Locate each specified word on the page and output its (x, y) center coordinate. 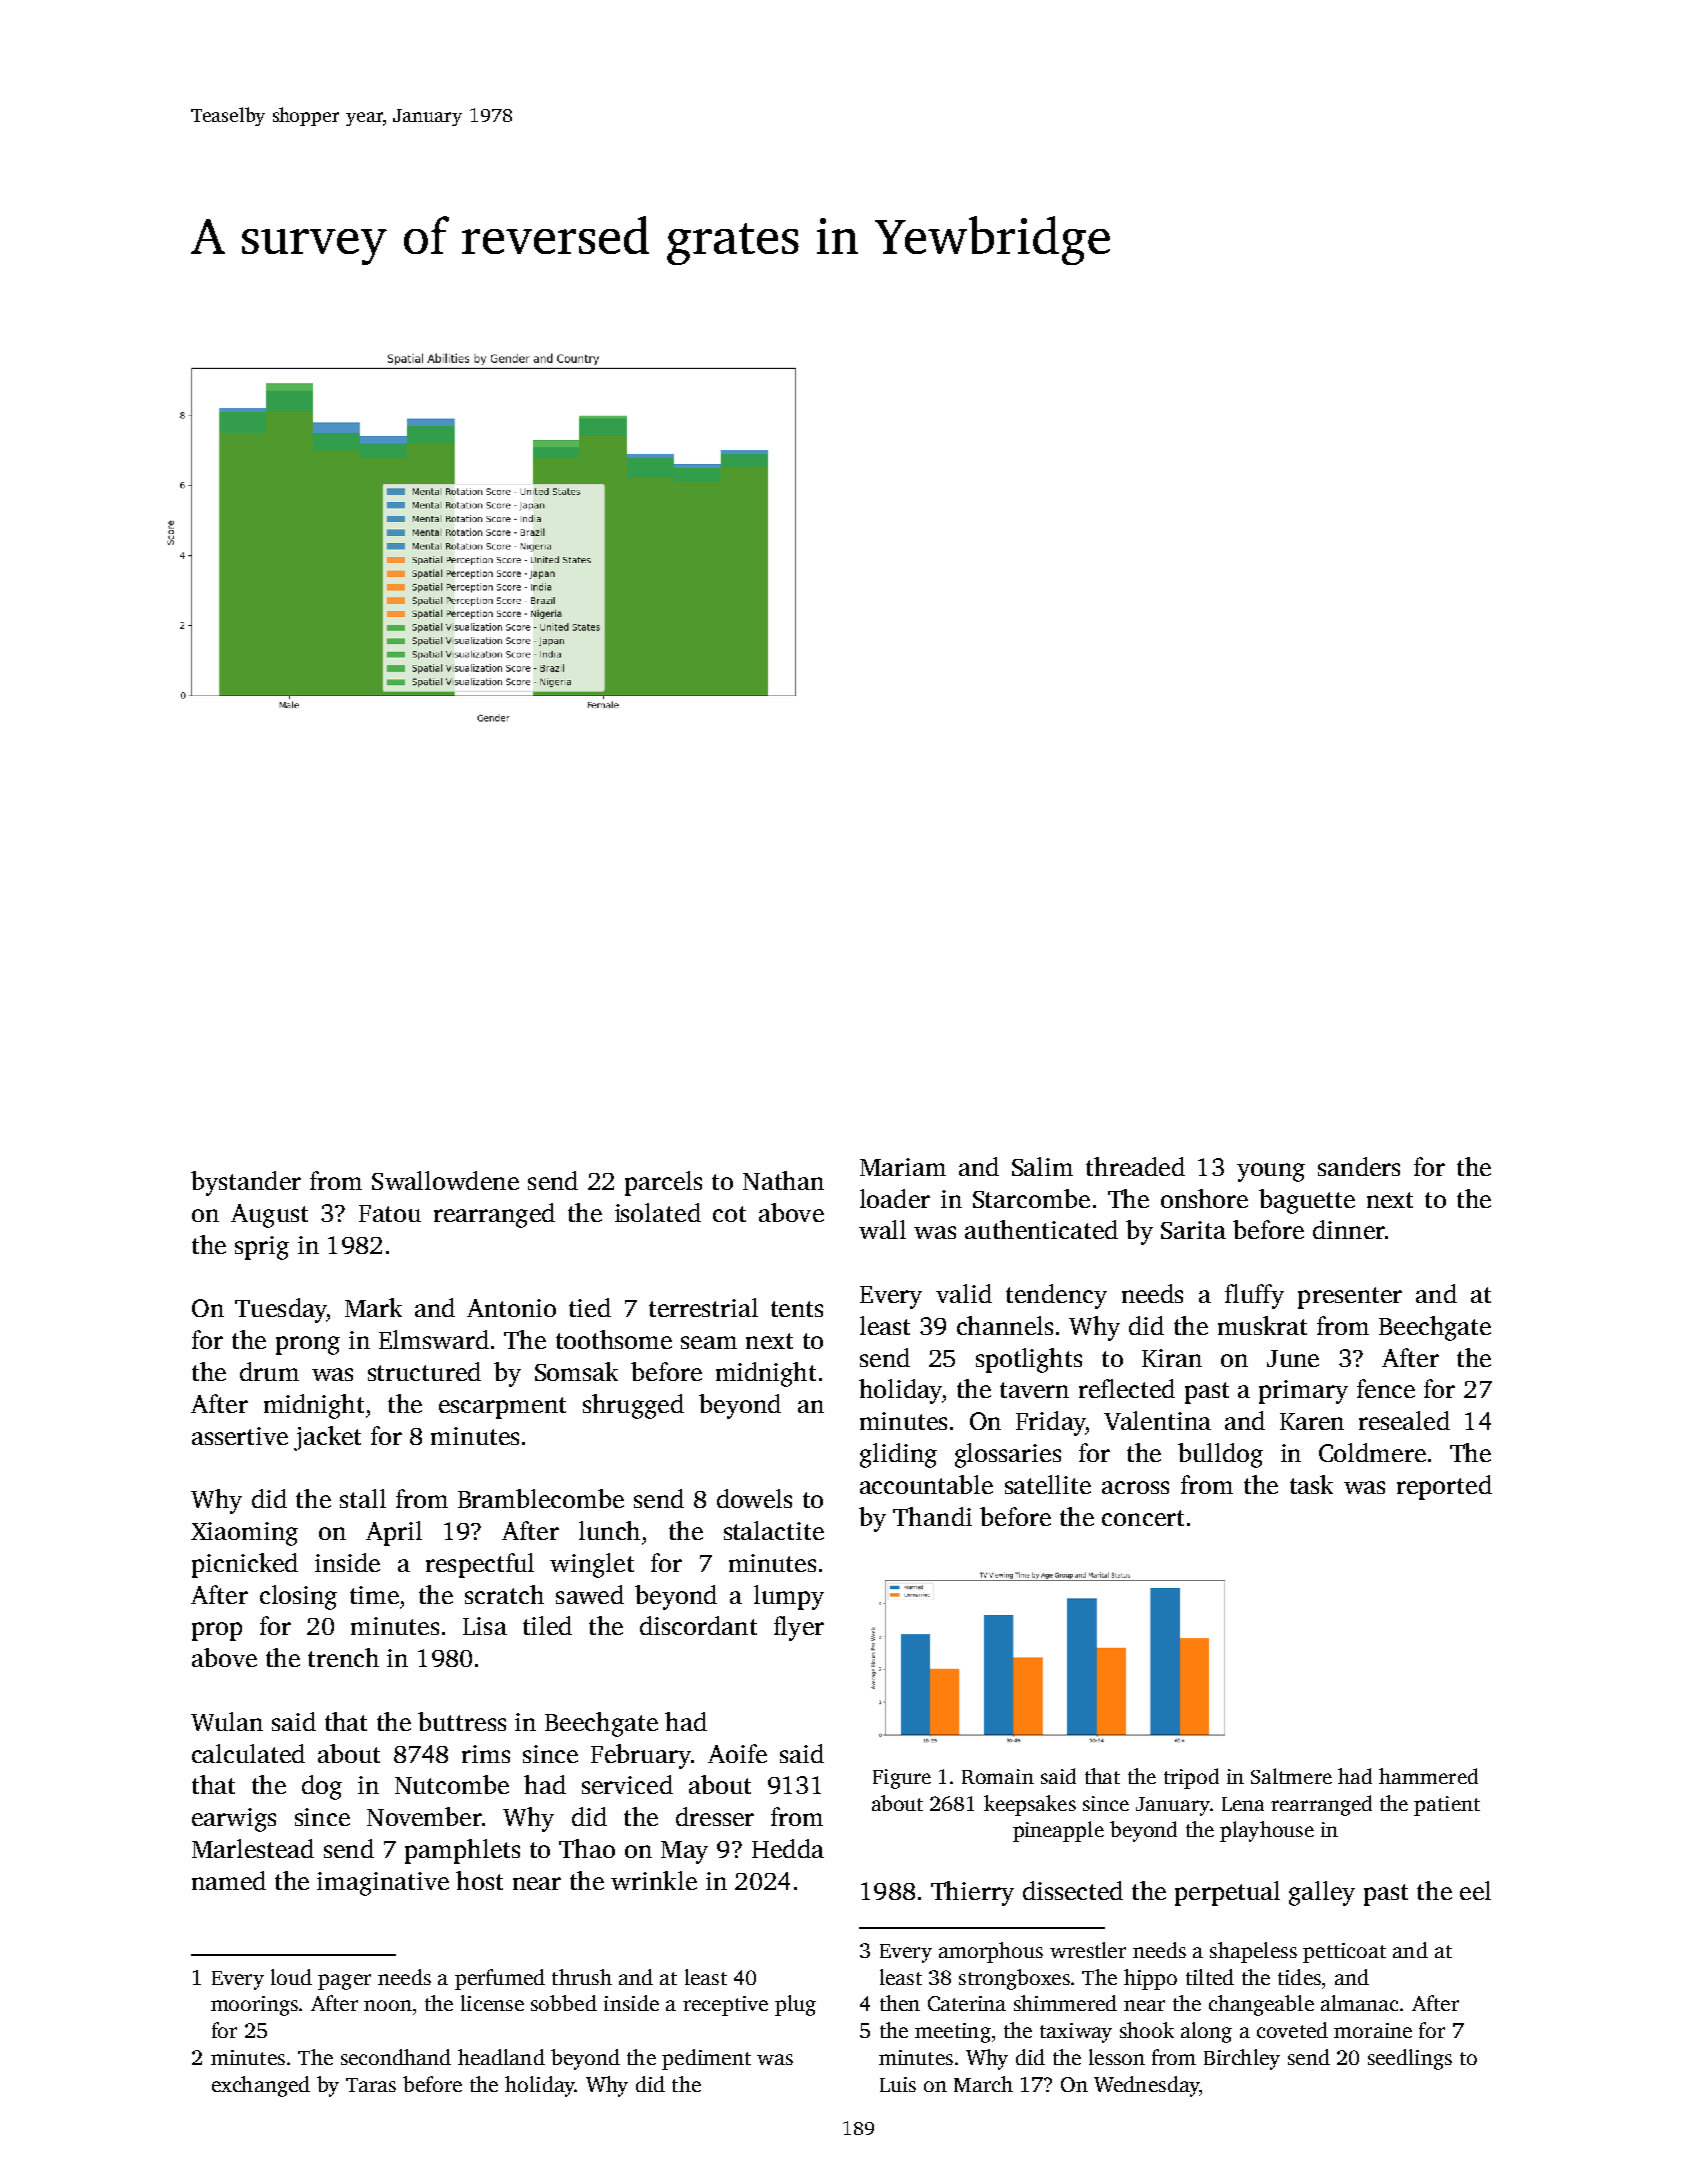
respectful (480, 1565)
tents (797, 1309)
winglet (592, 1565)
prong (308, 1345)
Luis (898, 2084)
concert (1143, 1518)
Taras (371, 2085)
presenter (1350, 1298)
